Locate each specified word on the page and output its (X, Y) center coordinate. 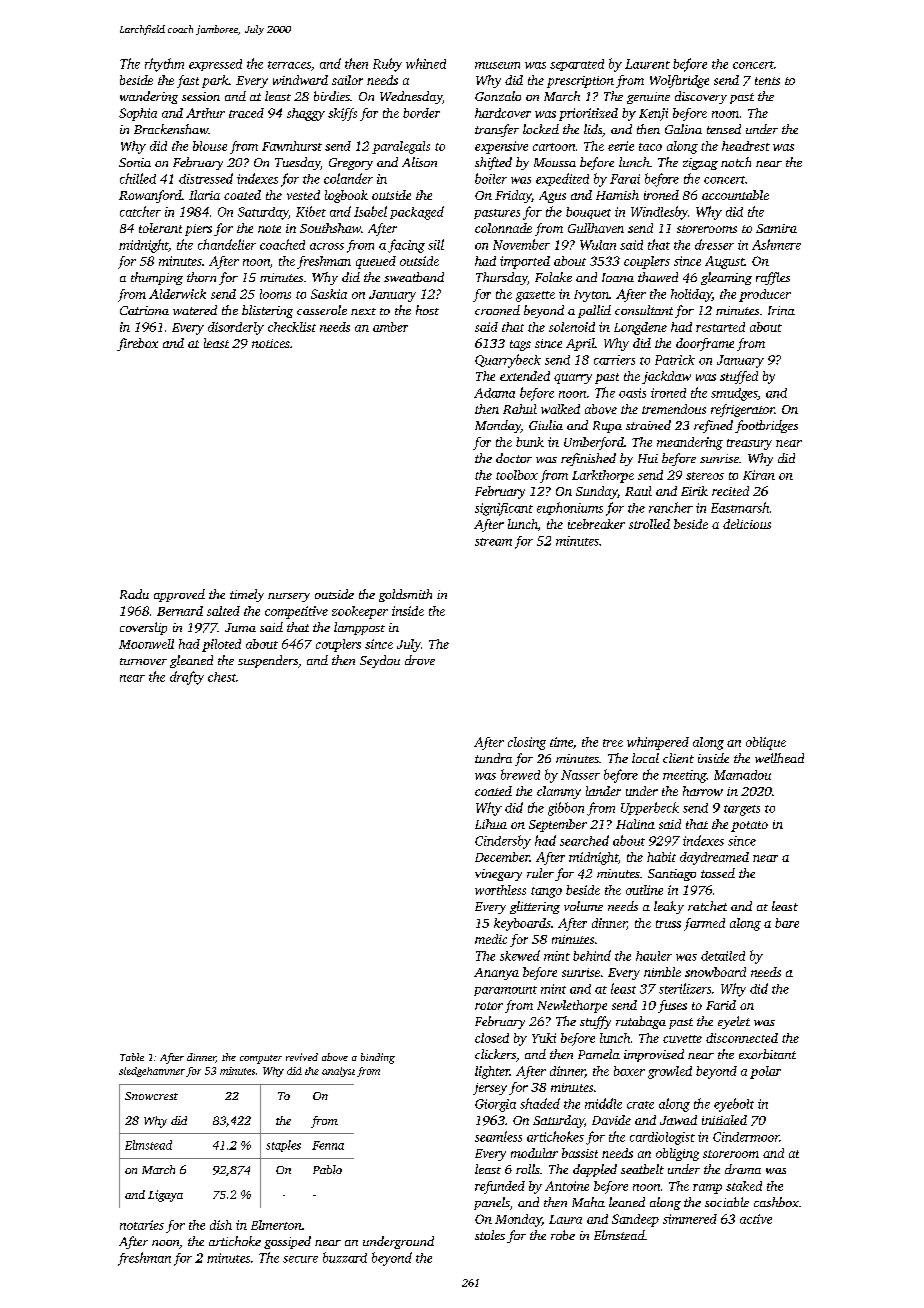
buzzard (345, 1257)
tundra (493, 758)
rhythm (164, 65)
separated (577, 65)
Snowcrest (151, 1096)
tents (767, 81)
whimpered (658, 743)
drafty (187, 678)
